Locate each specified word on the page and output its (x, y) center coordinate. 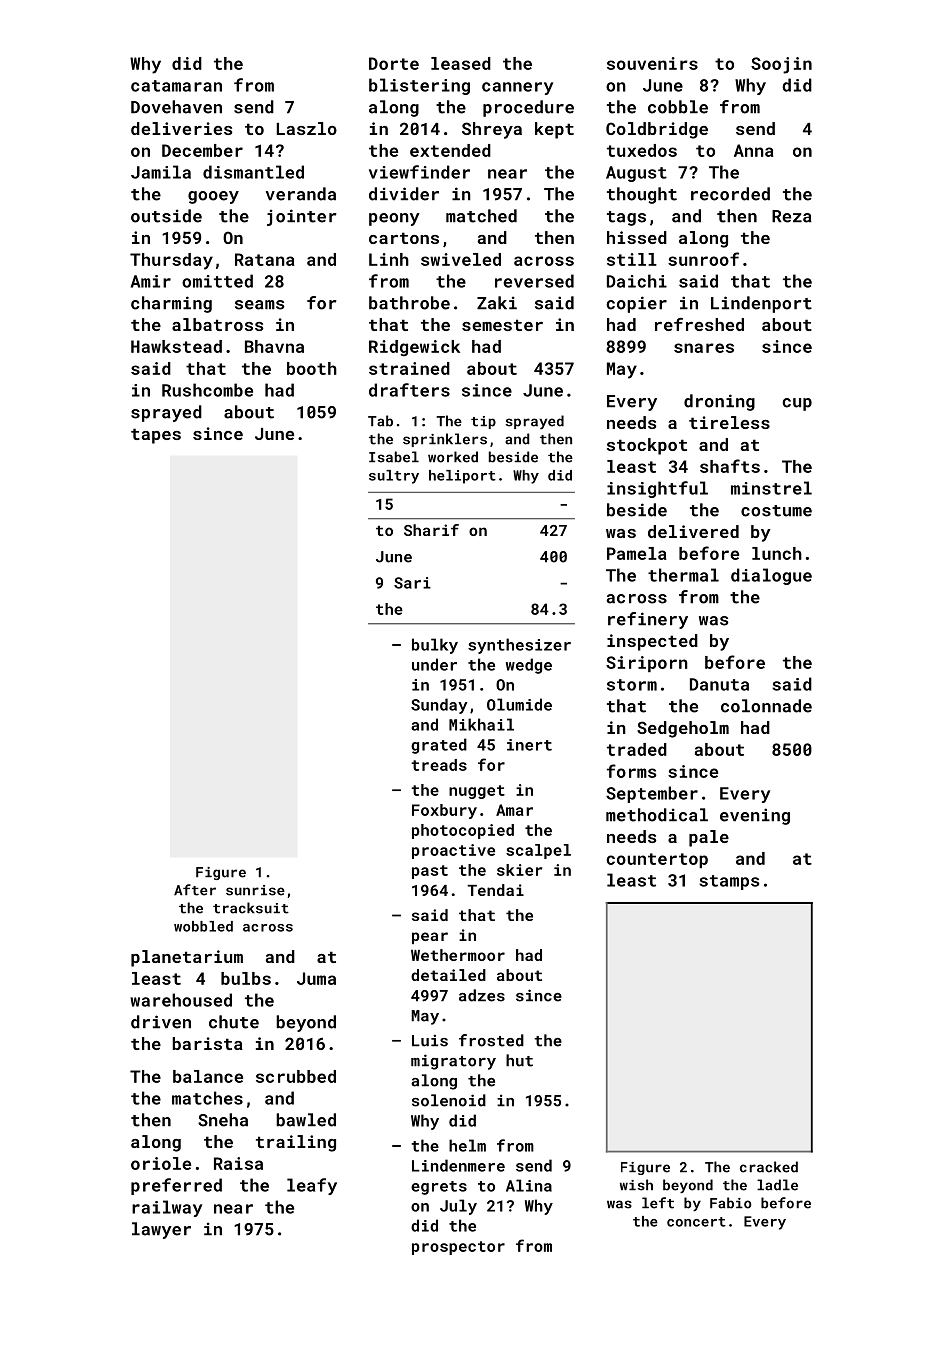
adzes (482, 995)
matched (481, 216)
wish (636, 1185)
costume (776, 511)
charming (171, 304)
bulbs (246, 978)
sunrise (255, 890)
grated (439, 746)
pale (709, 838)
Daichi (637, 281)
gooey (213, 197)
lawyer (161, 1230)
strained (409, 368)
